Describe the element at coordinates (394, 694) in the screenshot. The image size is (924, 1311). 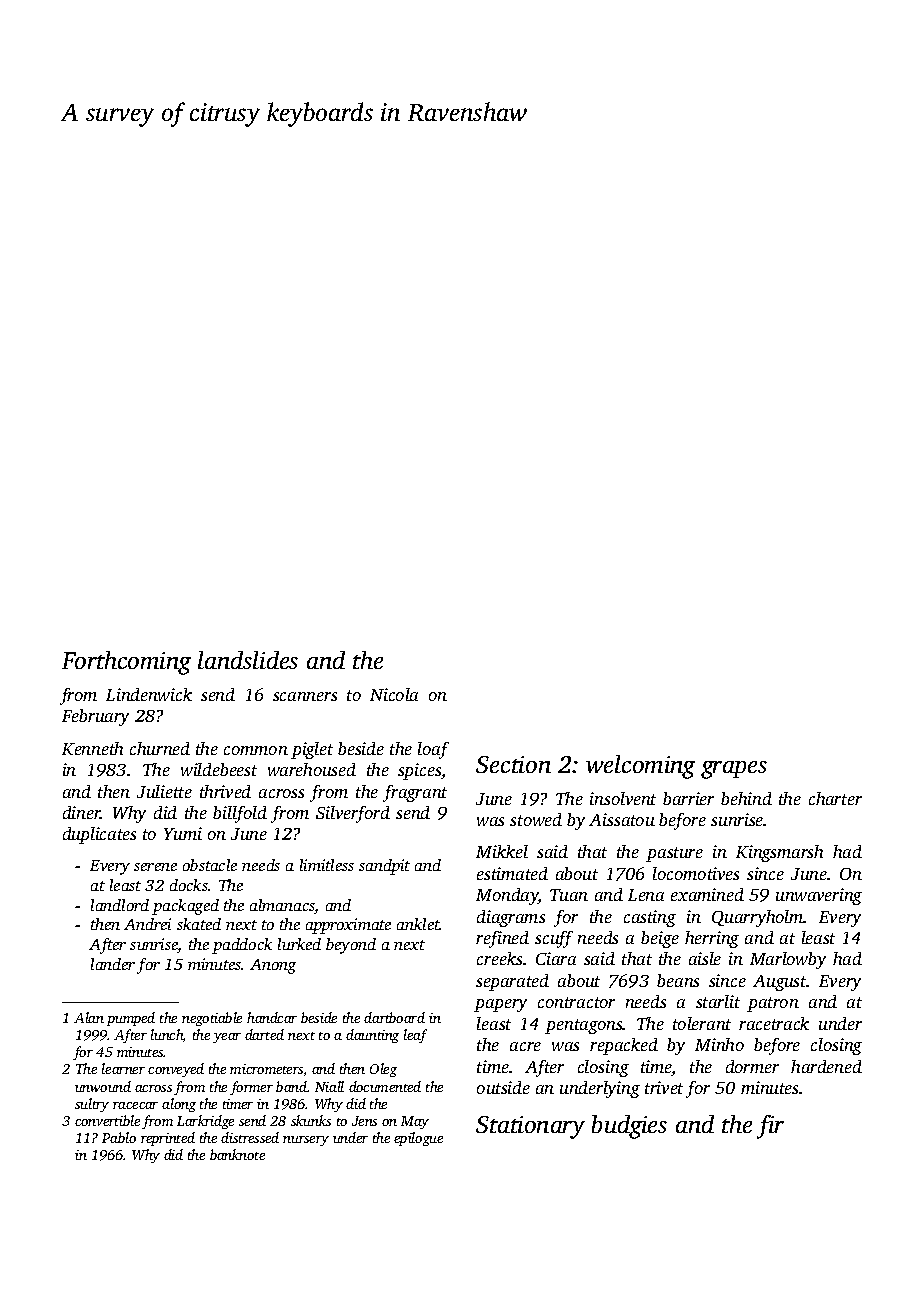
I see `Nicola` at that location.
